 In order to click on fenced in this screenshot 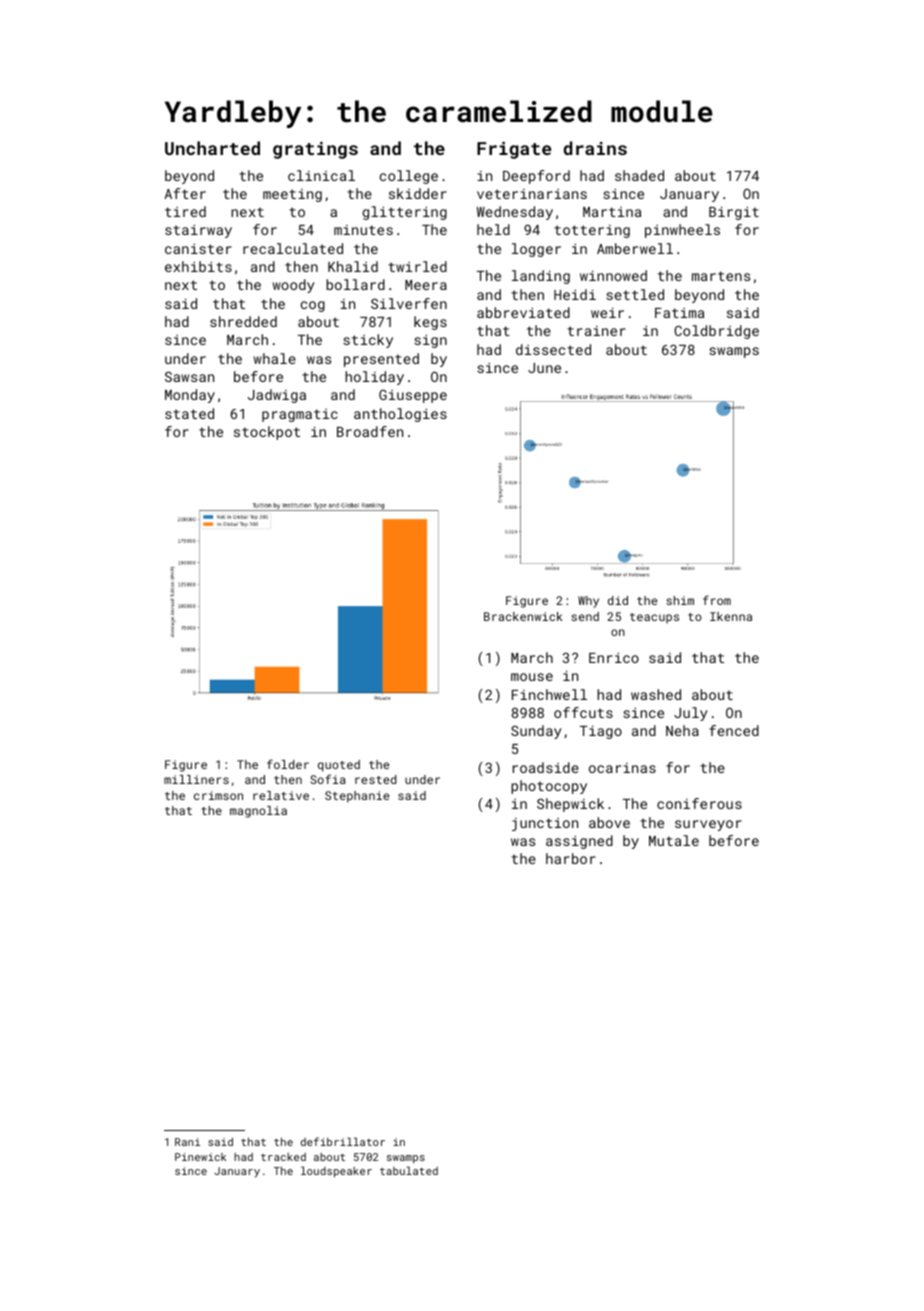, I will do `click(734, 730)`.
